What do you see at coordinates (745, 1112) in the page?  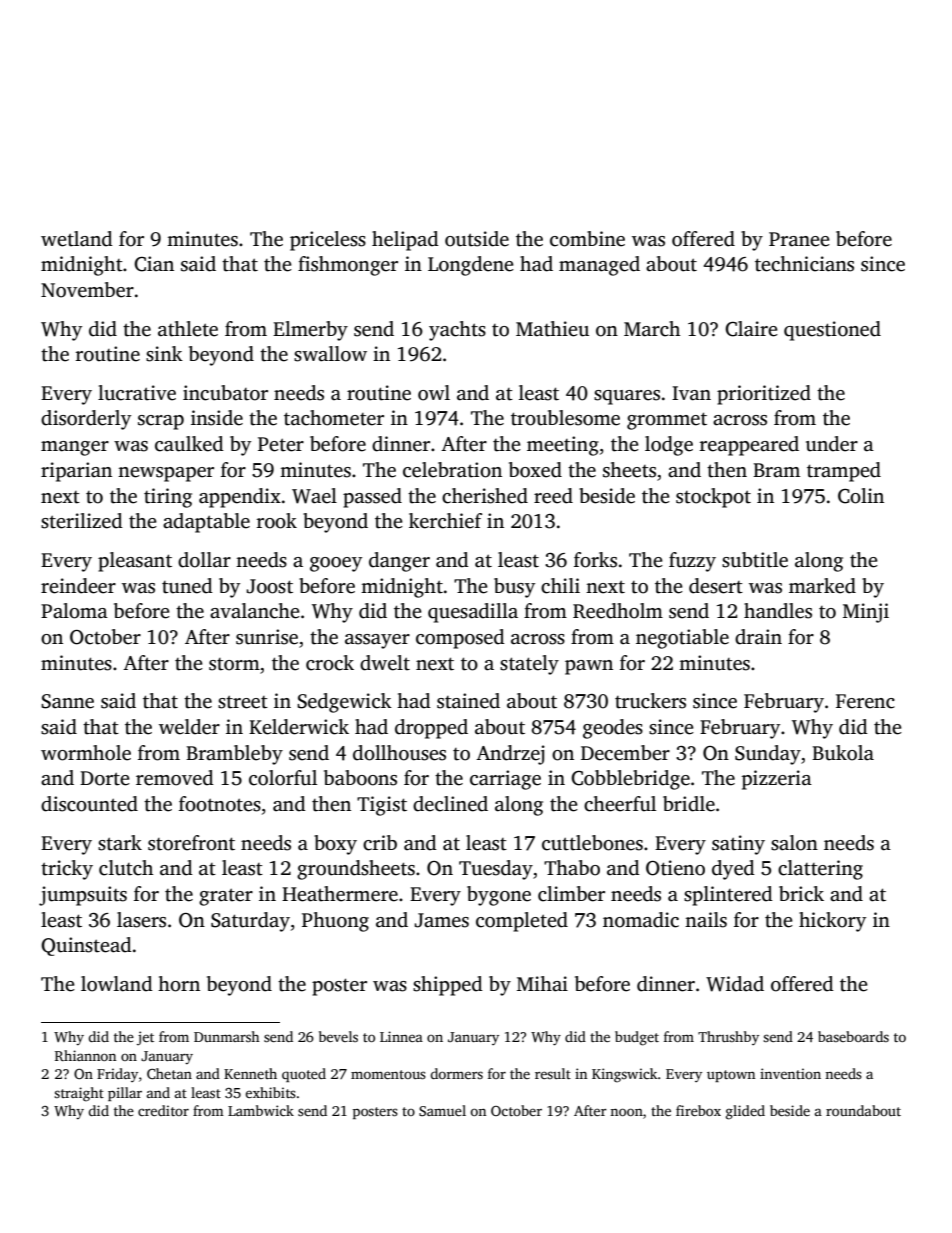 I see `glided` at bounding box center [745, 1112].
